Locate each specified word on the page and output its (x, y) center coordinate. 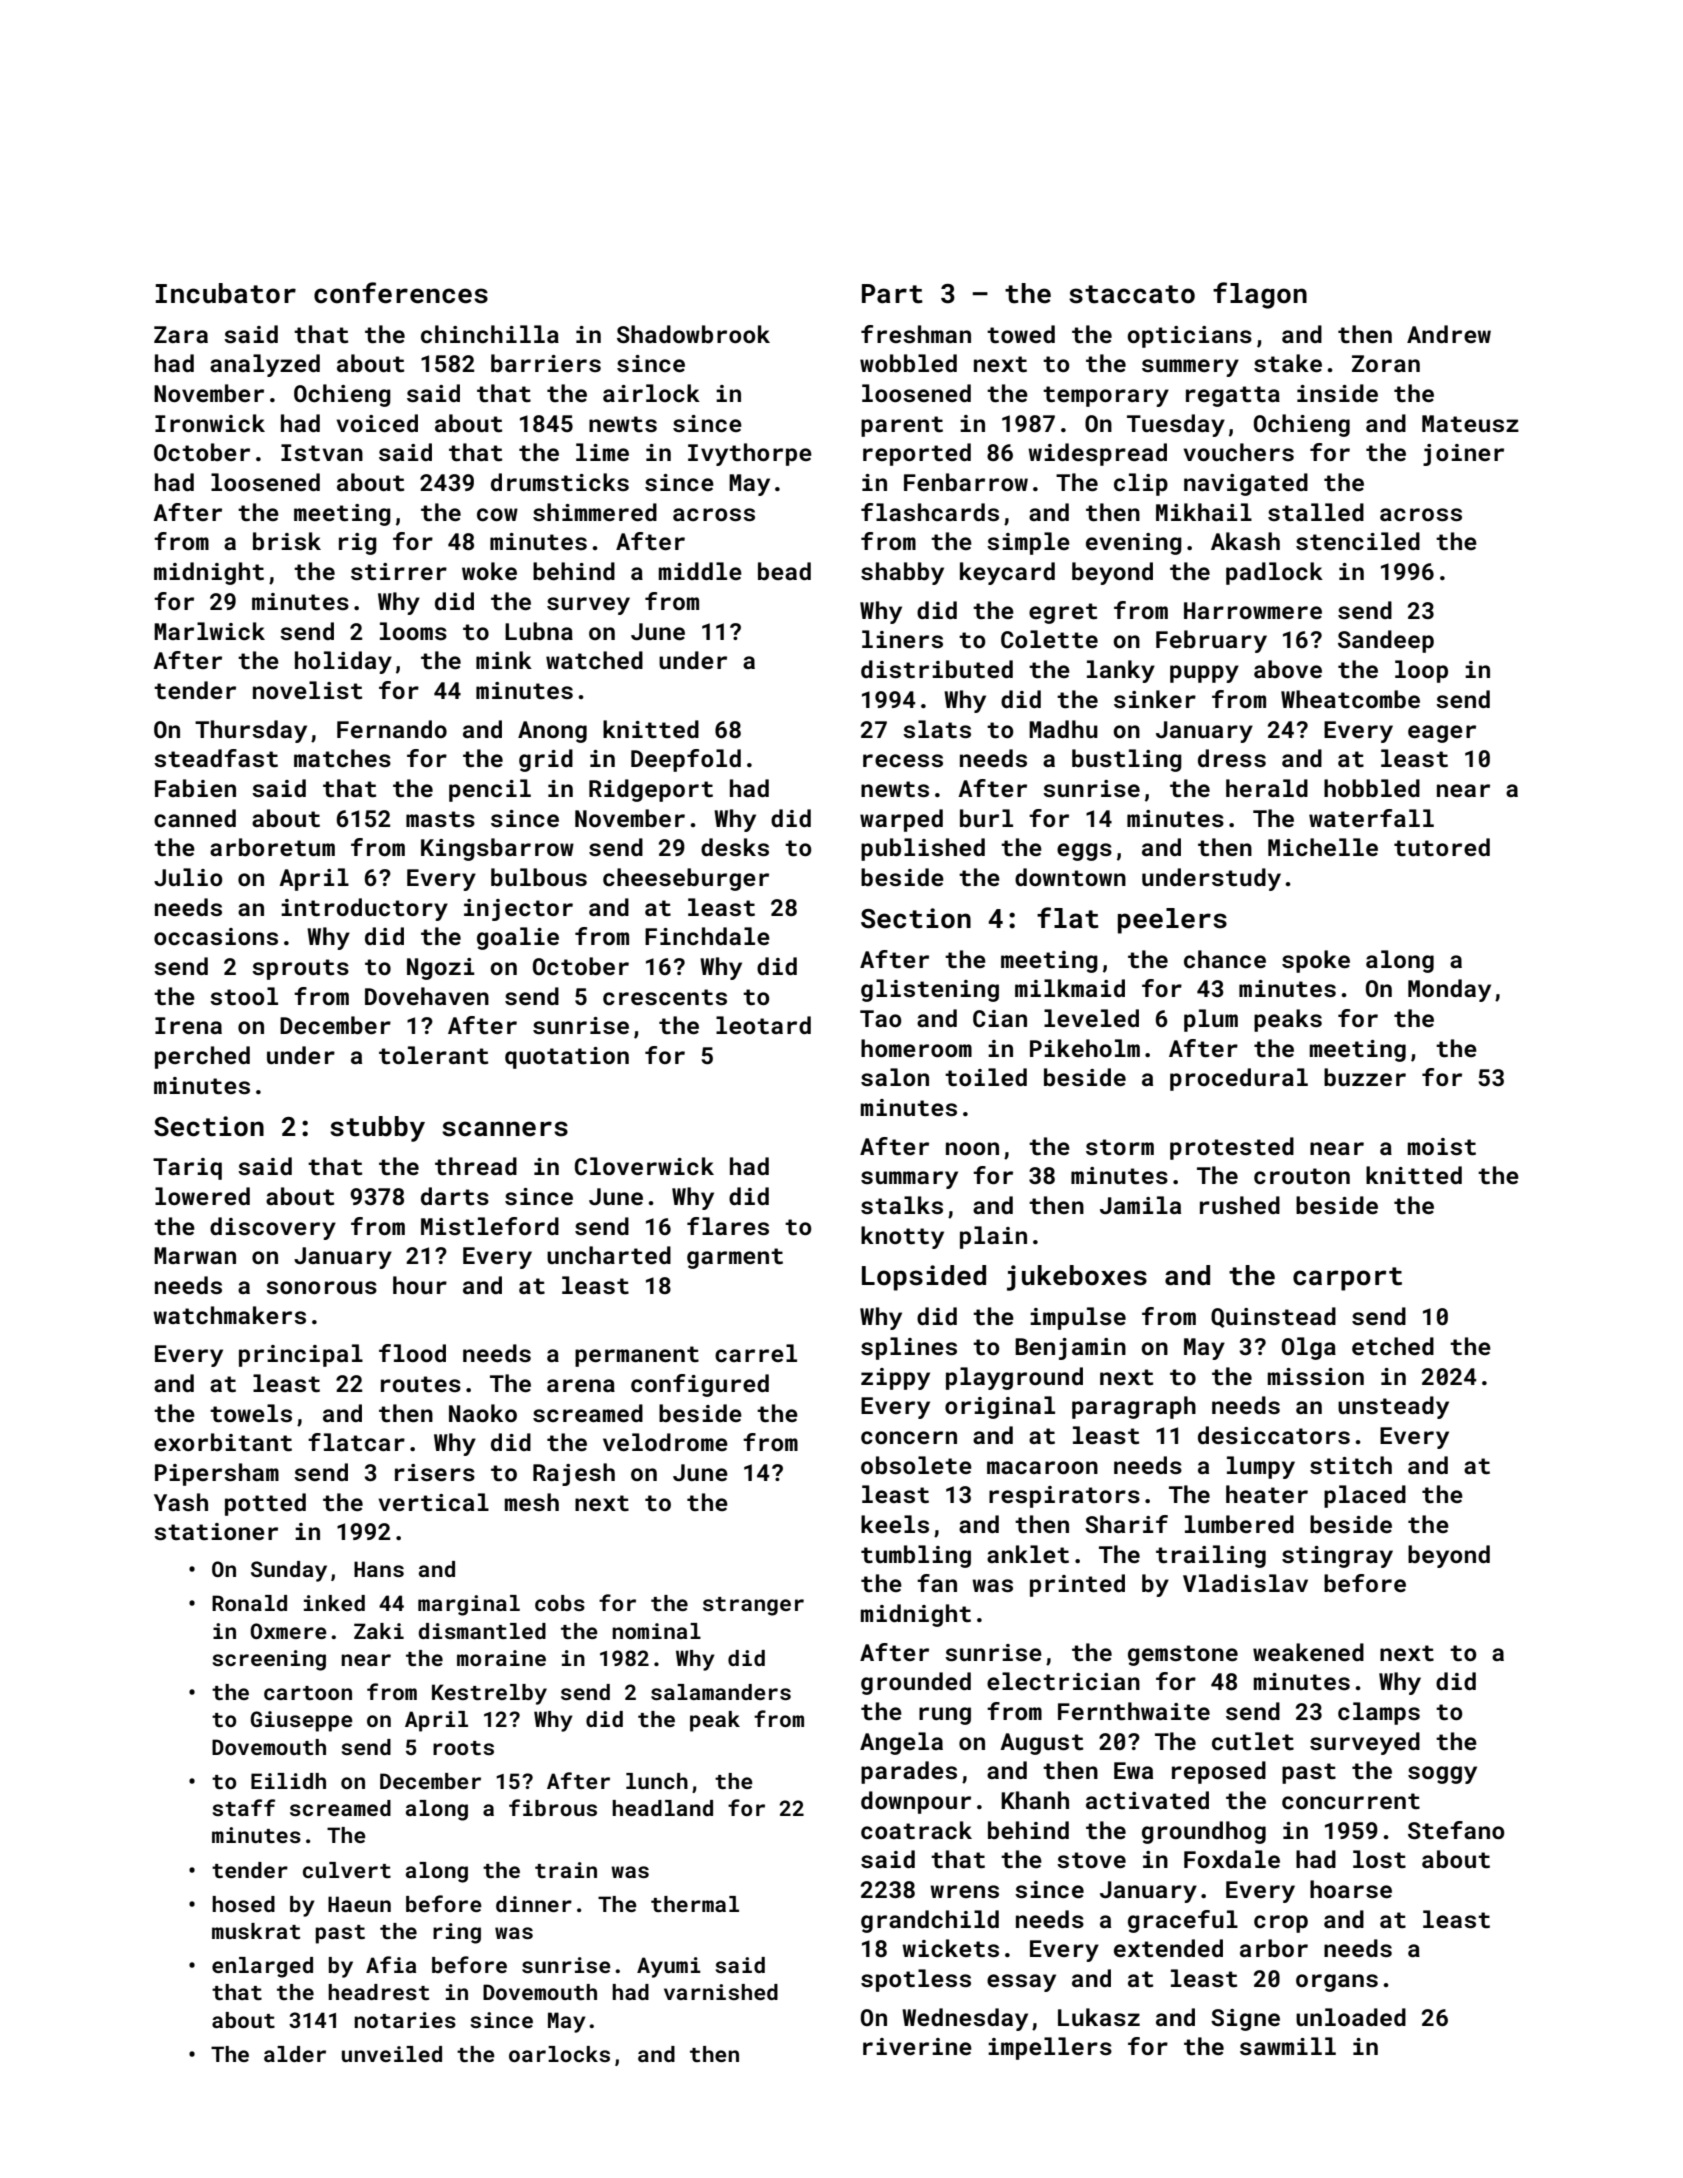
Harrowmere (1253, 610)
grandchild (930, 1921)
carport (1347, 1279)
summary (909, 1180)
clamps (1379, 1713)
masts (440, 819)
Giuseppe (302, 1721)
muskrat (256, 1931)
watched (594, 660)
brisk (287, 541)
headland (662, 1808)
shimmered (595, 512)
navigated (1246, 484)
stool (244, 996)
